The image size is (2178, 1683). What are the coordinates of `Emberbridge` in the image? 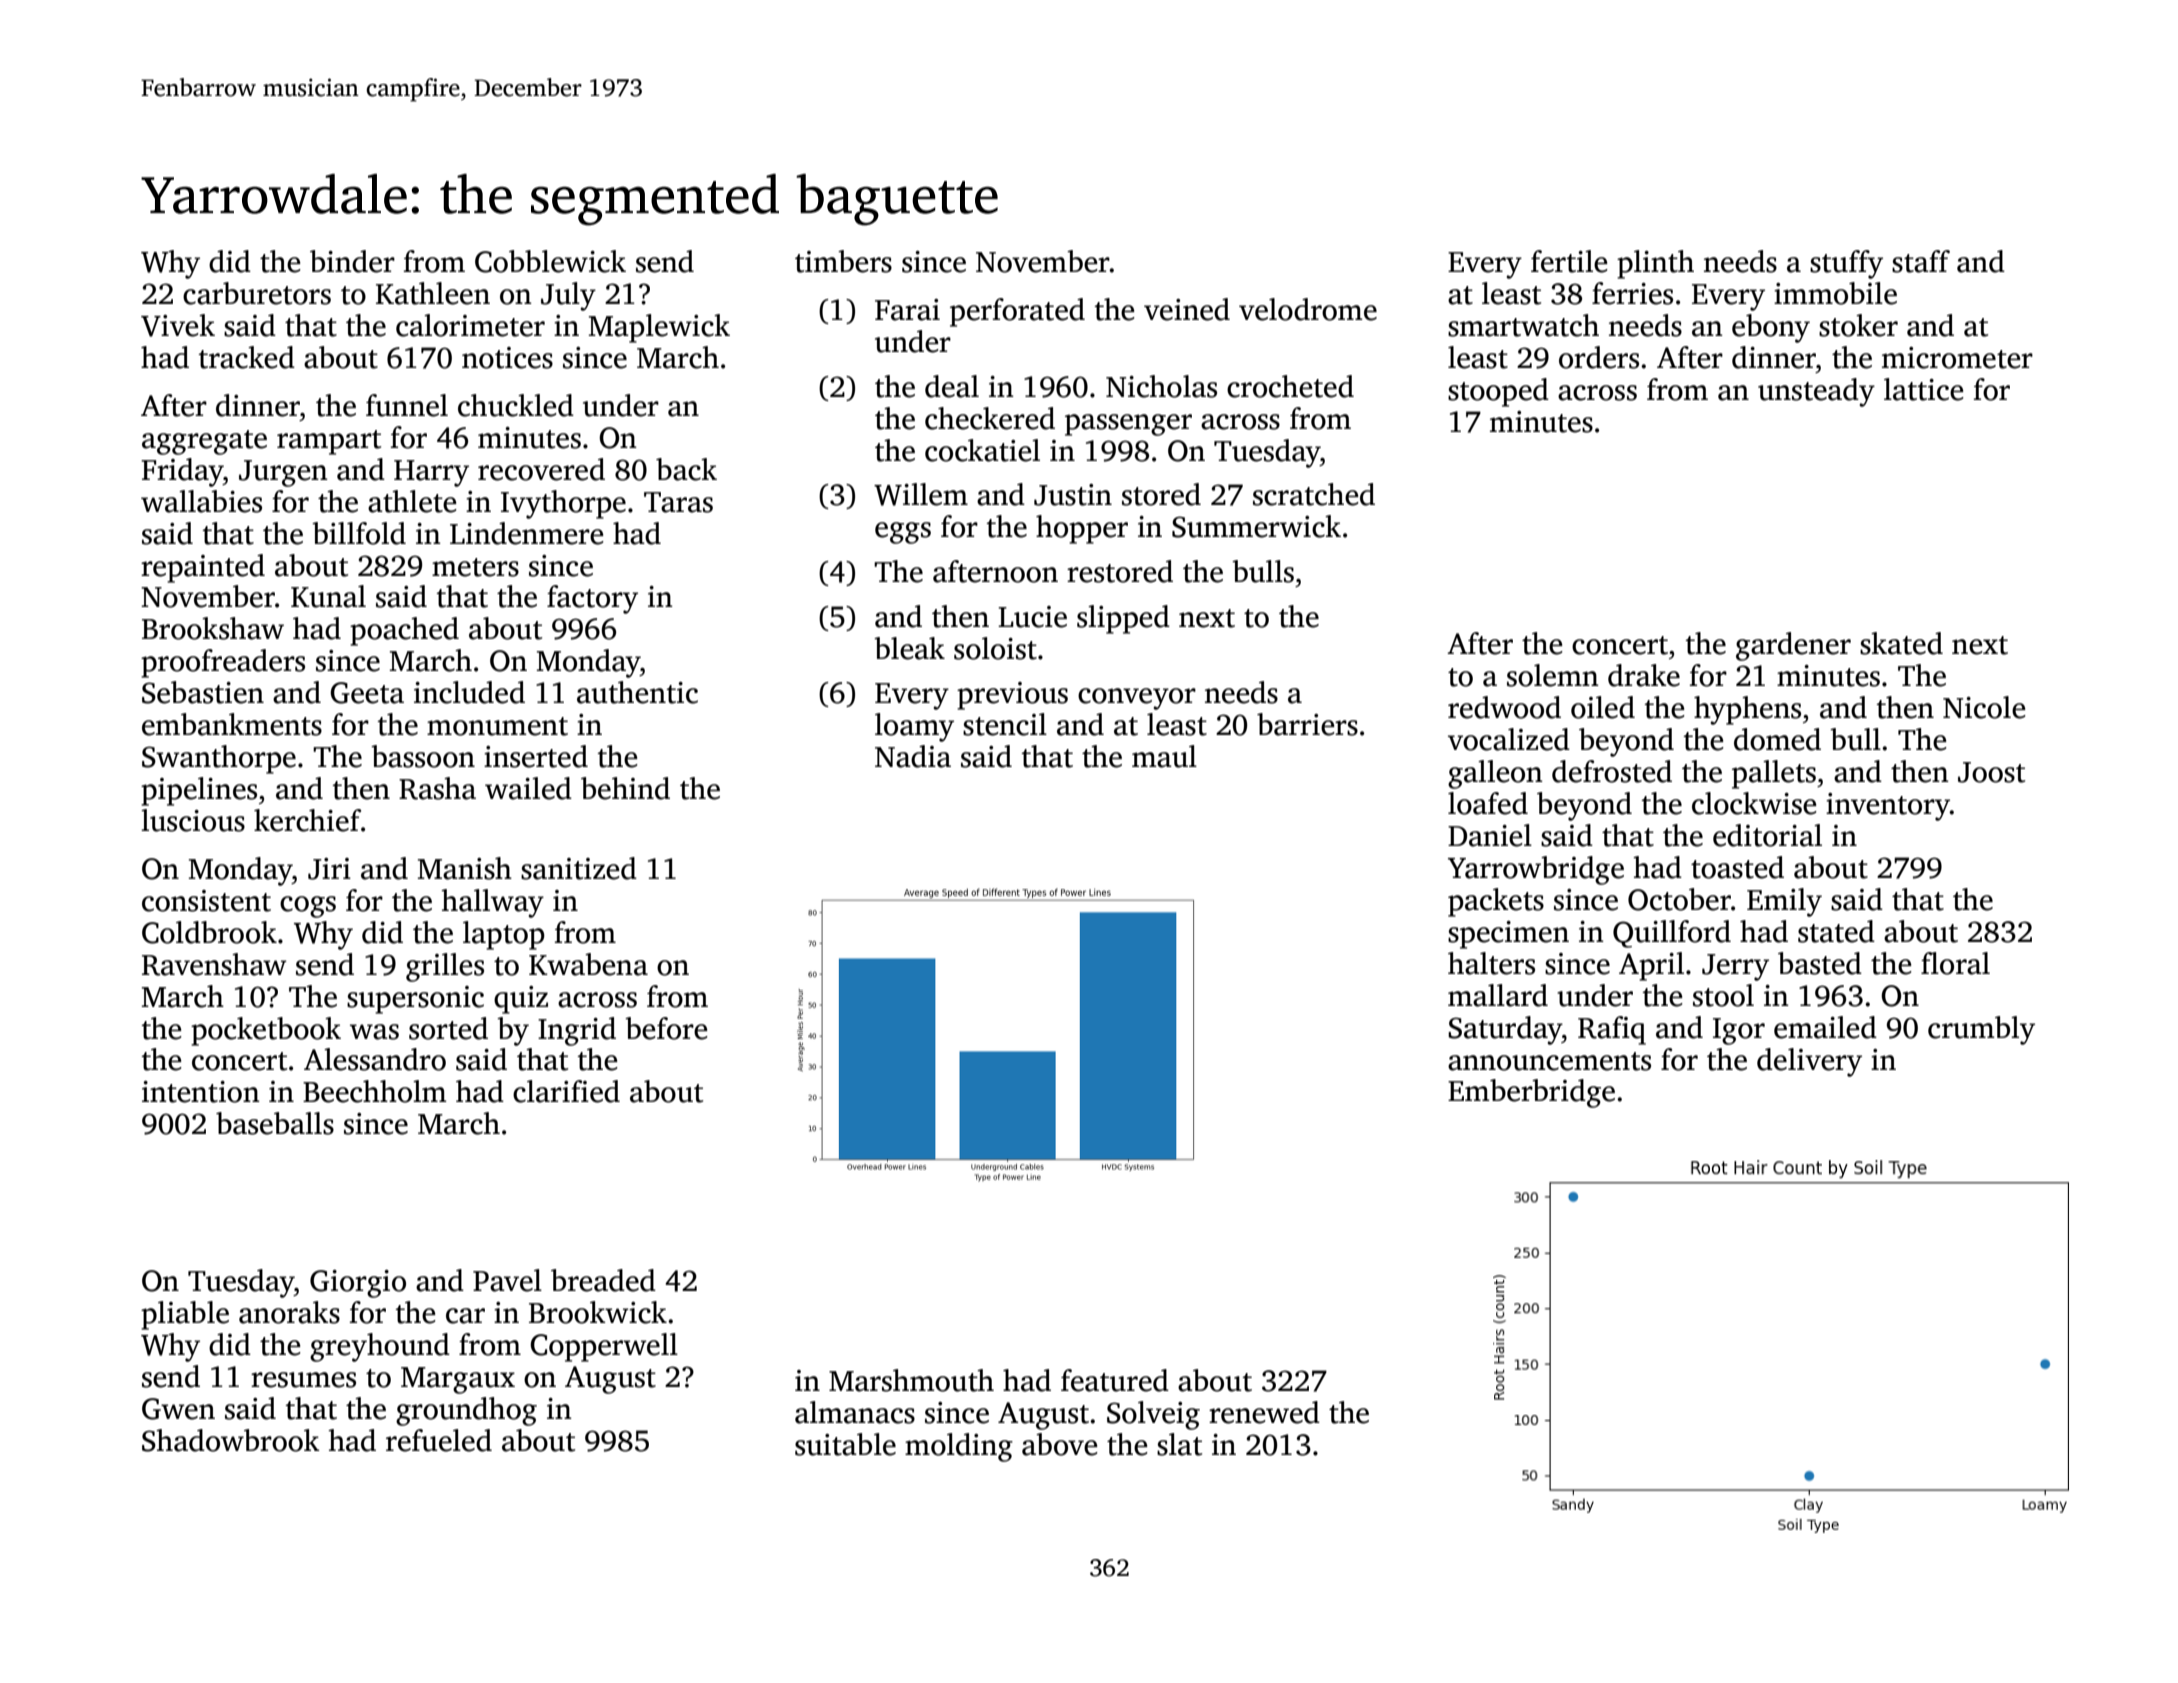 It's located at (1531, 1093).
